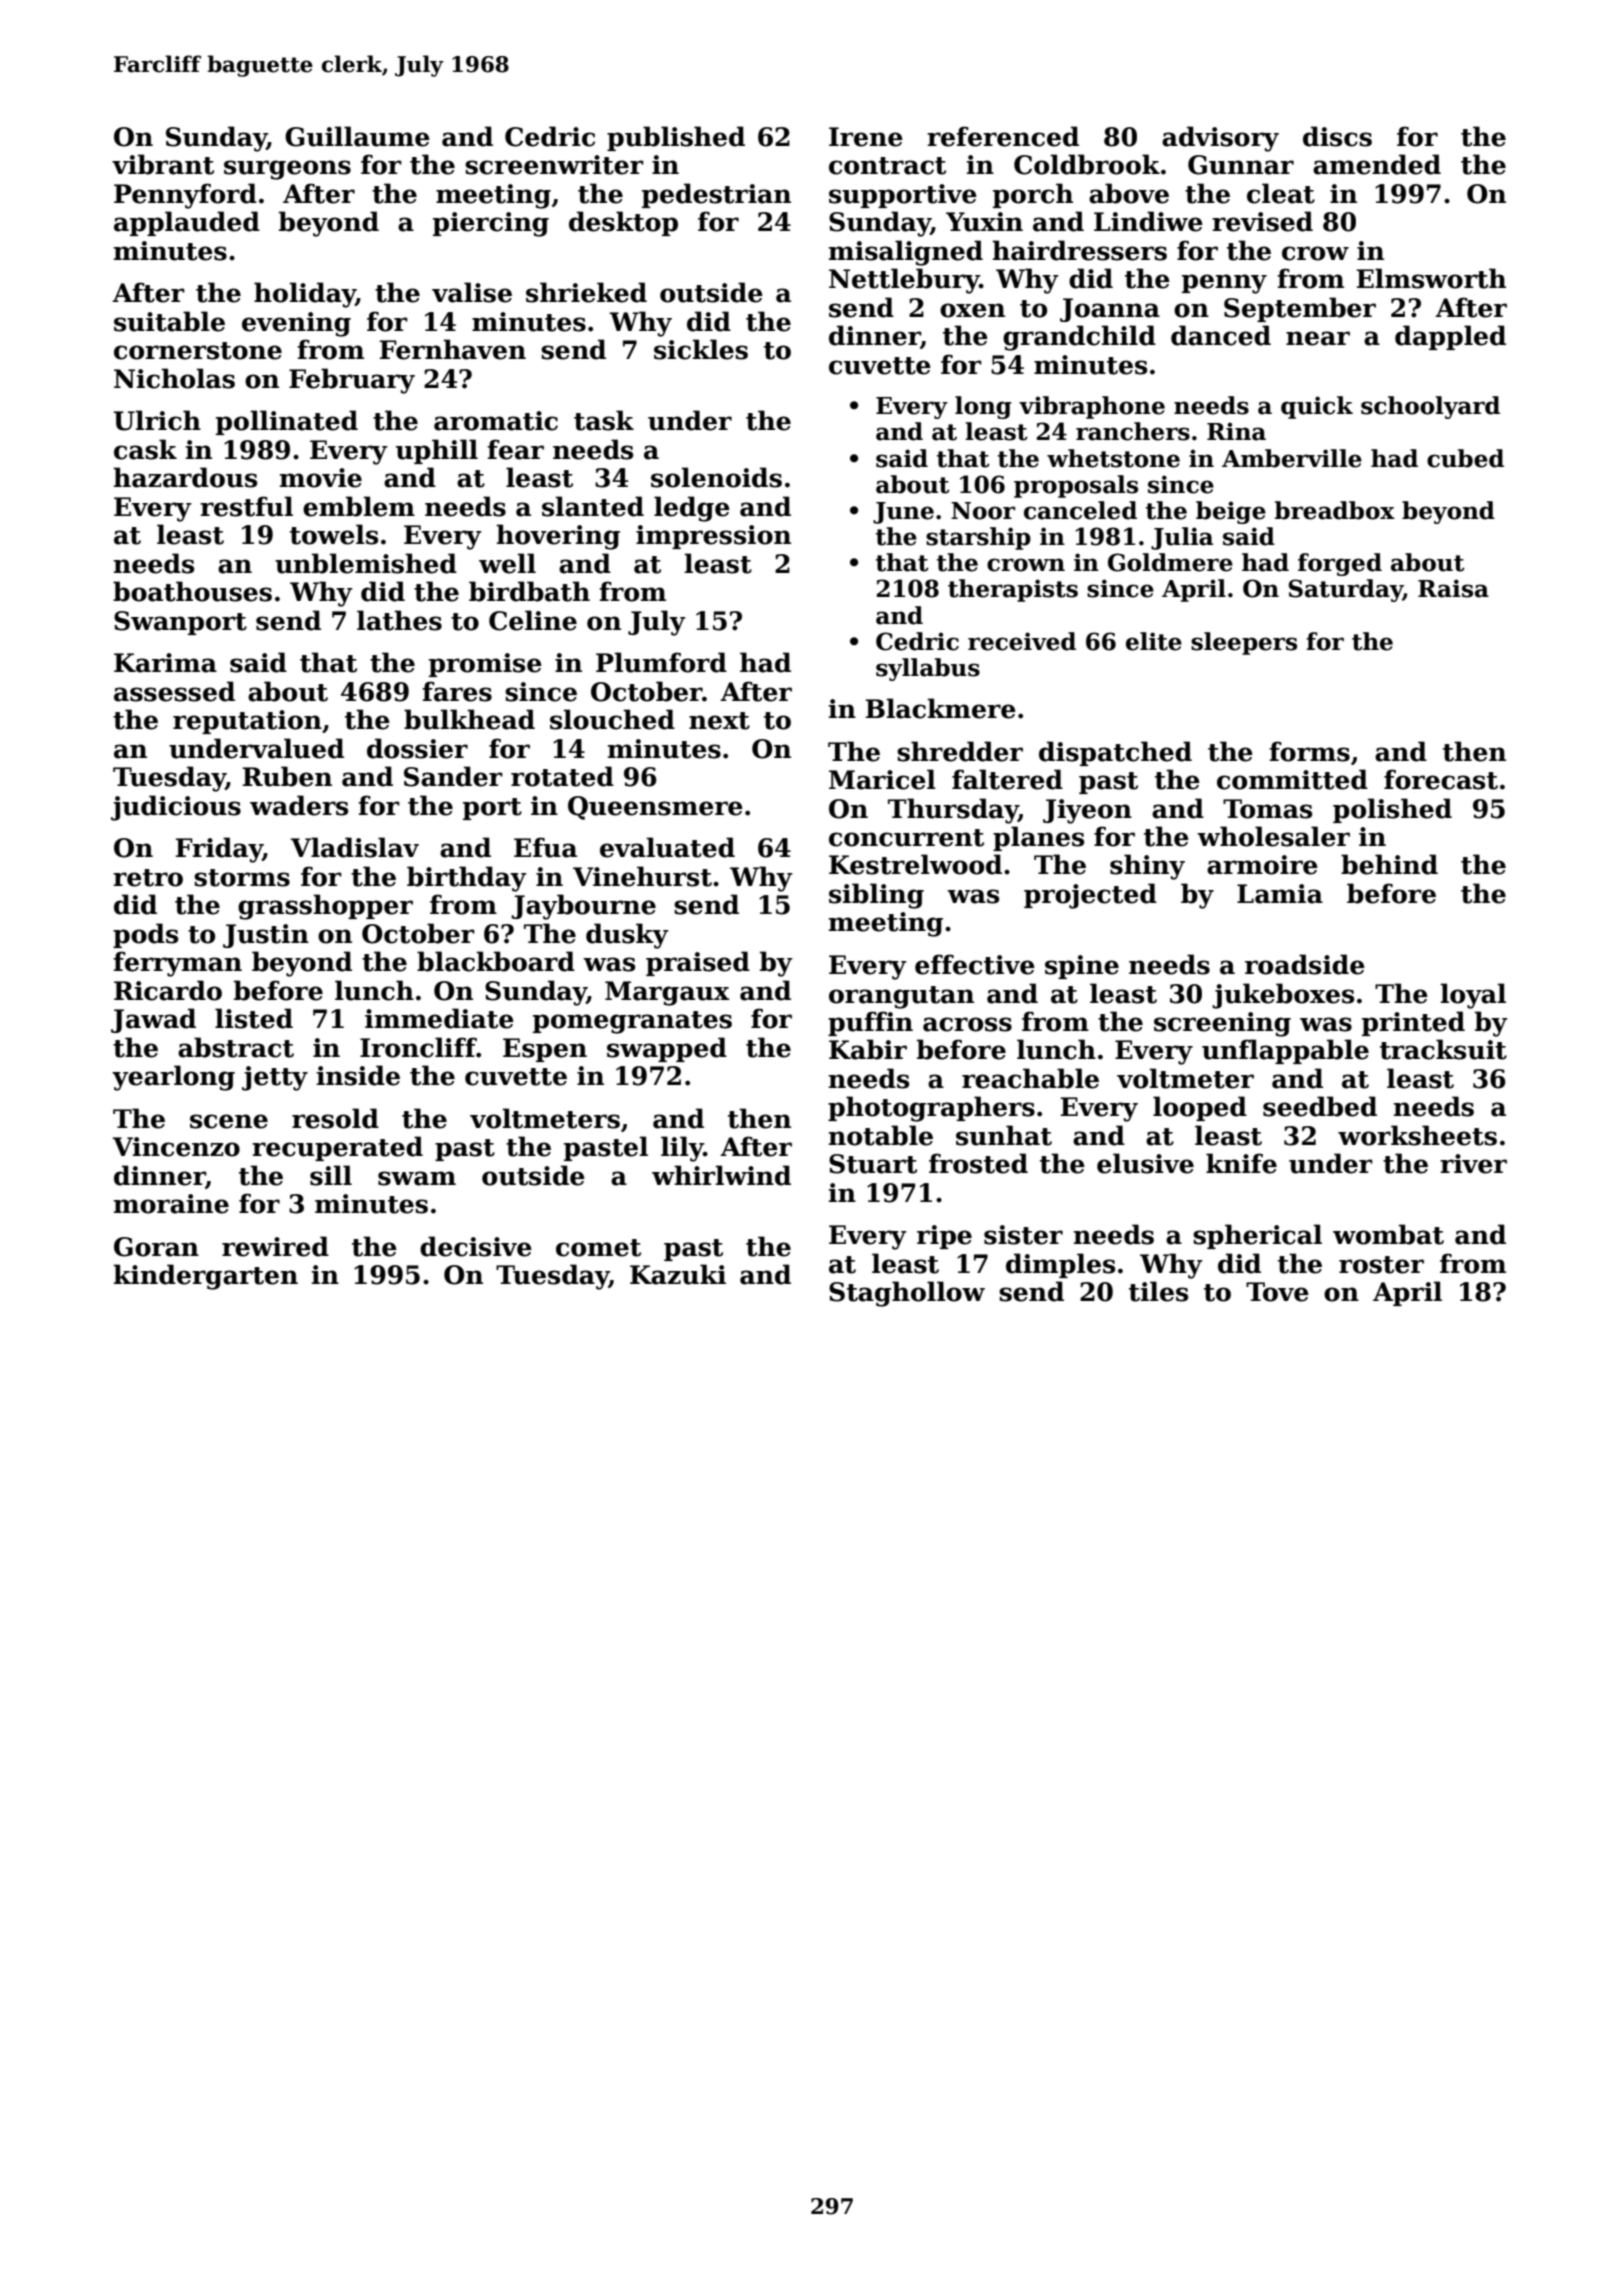 The image size is (1620, 2292). What do you see at coordinates (1170, 562) in the screenshot?
I see `Goldmere` at bounding box center [1170, 562].
